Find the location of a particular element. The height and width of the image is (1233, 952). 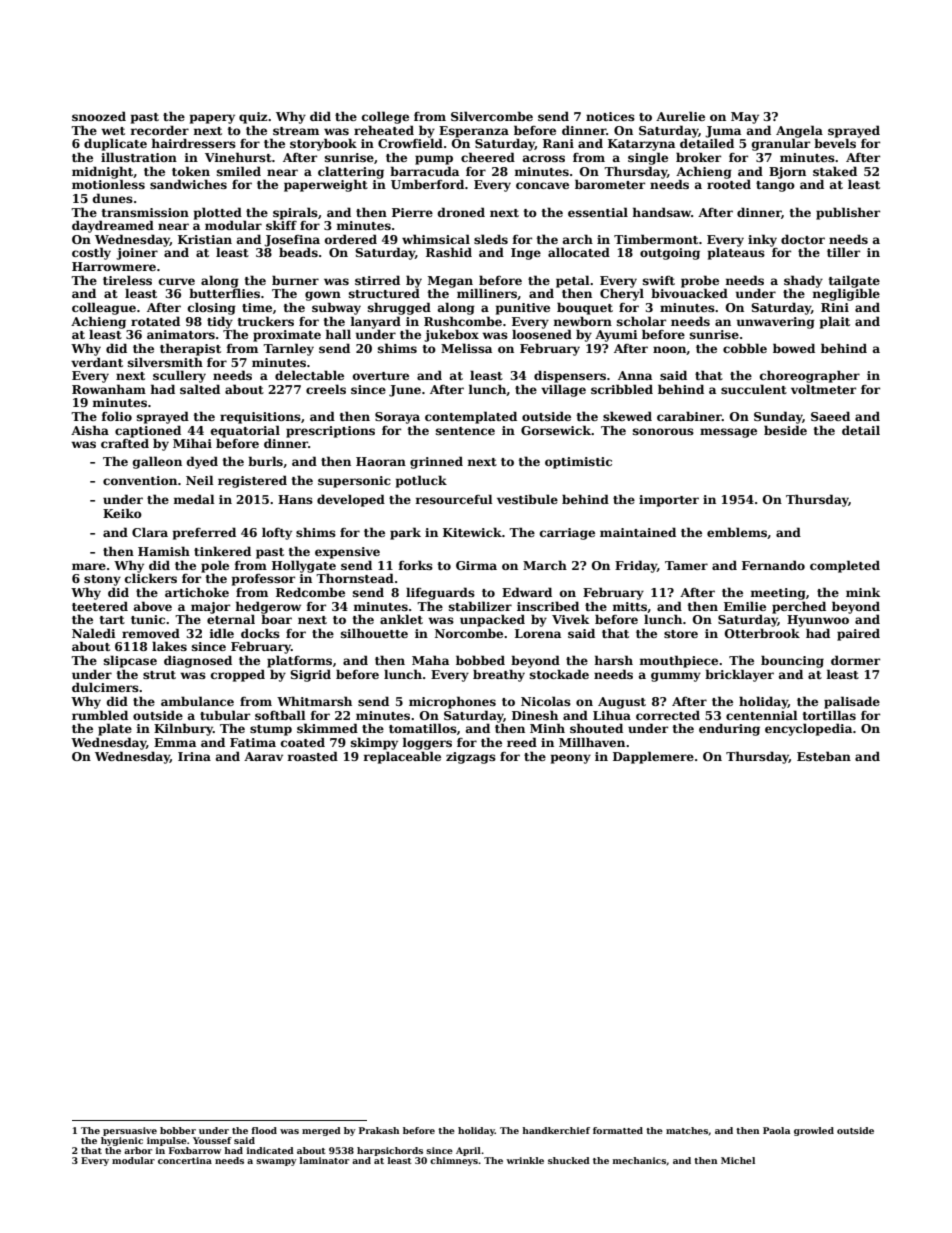

swampy is located at coordinates (276, 1162).
